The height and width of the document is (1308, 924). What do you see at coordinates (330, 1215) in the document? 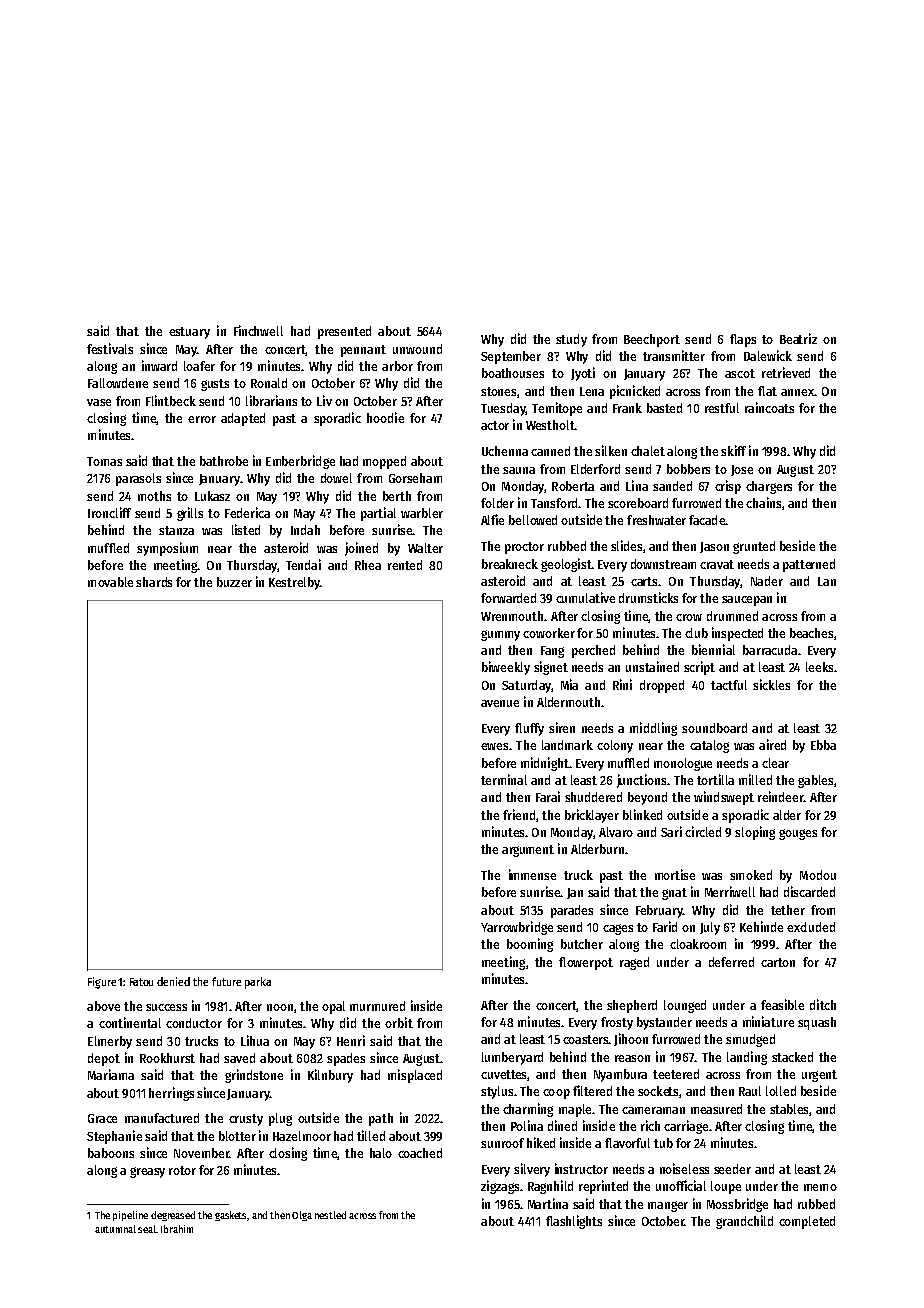
I see `nestled` at bounding box center [330, 1215].
